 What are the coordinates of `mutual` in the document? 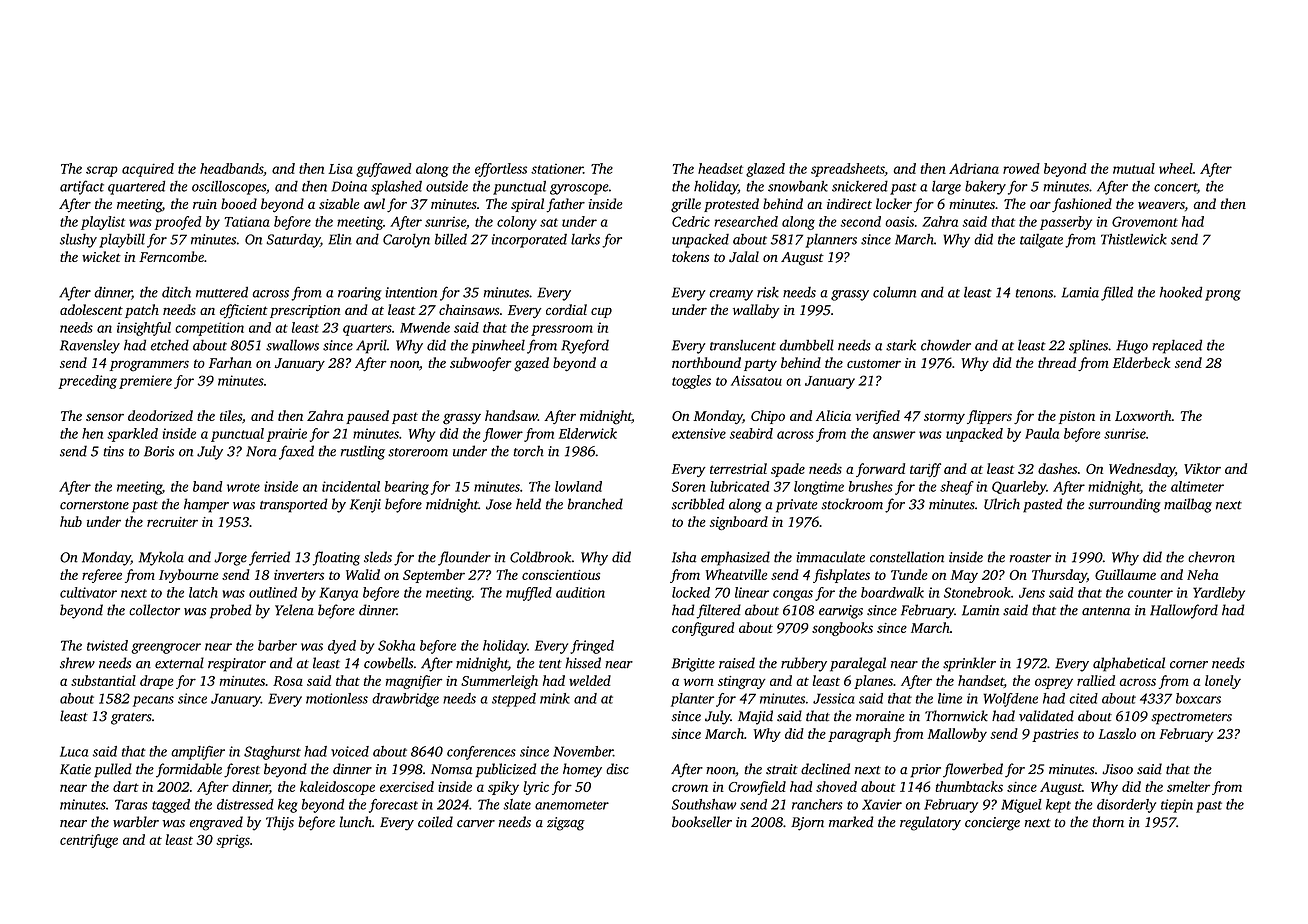 It's located at (1134, 168).
